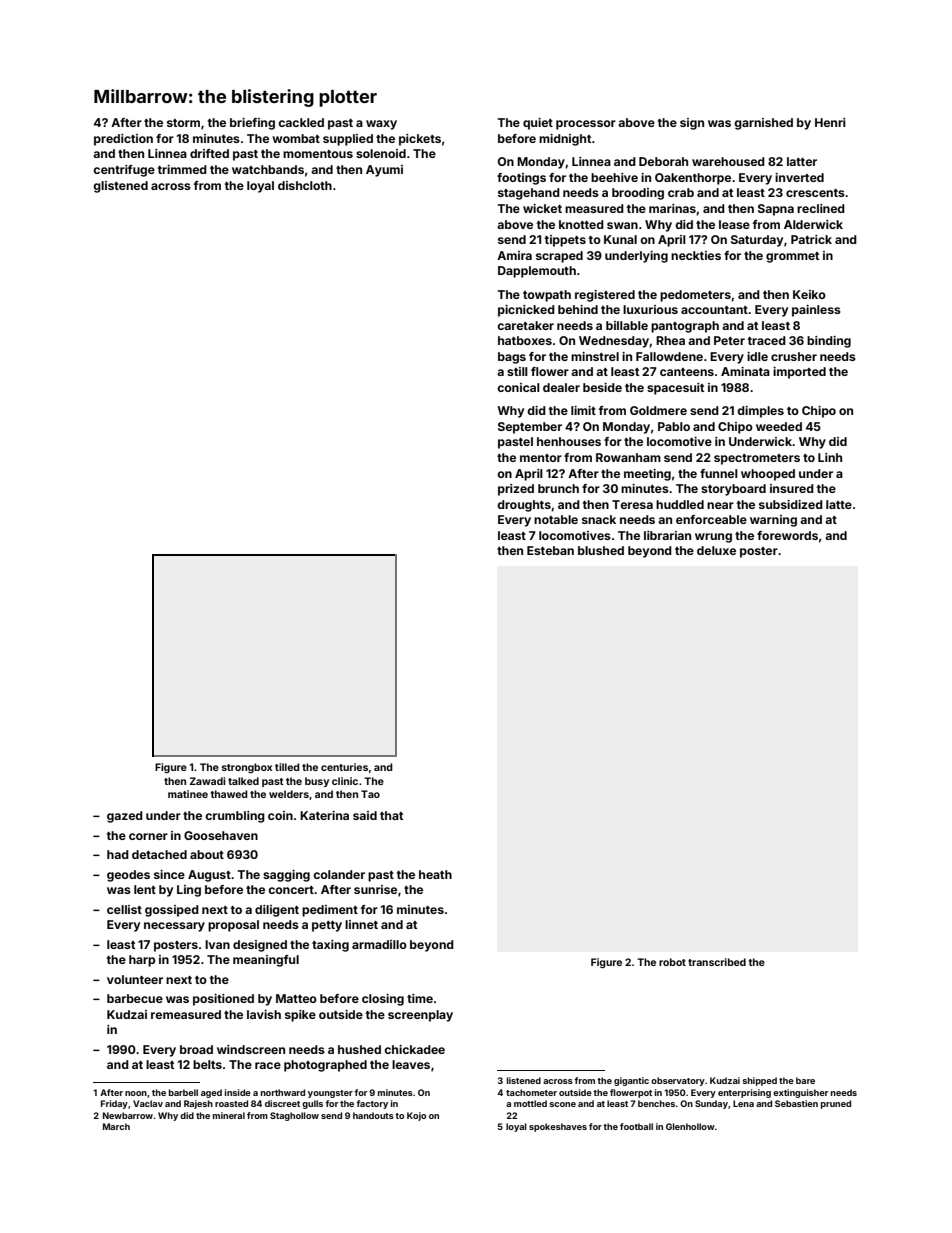  Describe the element at coordinates (518, 387) in the screenshot. I see `conical` at that location.
